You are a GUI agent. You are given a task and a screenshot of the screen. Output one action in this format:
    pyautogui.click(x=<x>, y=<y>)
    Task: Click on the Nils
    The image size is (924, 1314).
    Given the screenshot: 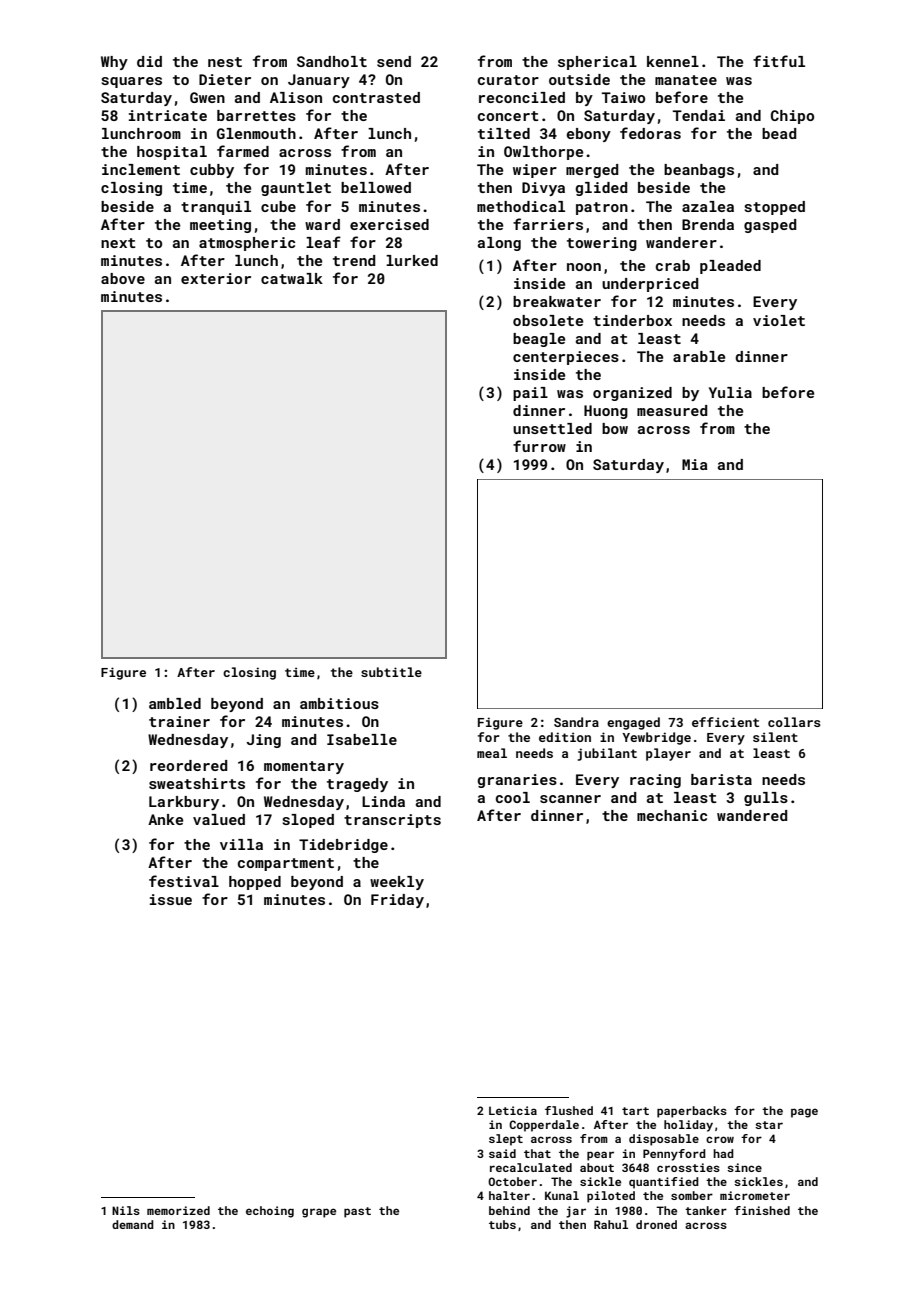 What is the action you would take?
    pyautogui.click(x=126, y=1210)
